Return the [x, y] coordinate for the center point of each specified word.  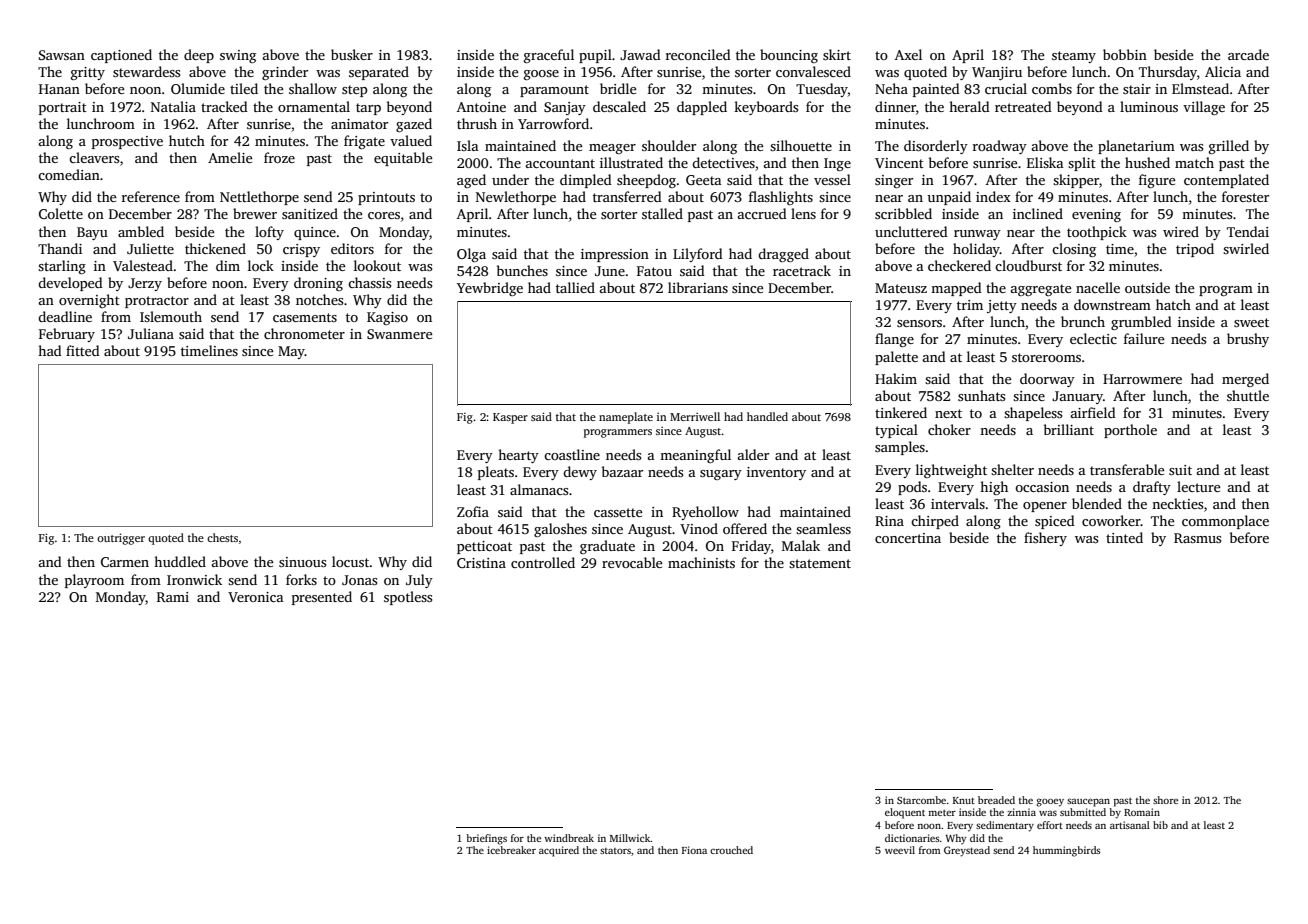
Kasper [510, 418]
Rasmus [1197, 538]
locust [351, 561]
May [291, 352]
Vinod [699, 528]
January [1077, 397]
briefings [486, 839]
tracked [224, 106]
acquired [559, 851]
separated [379, 73]
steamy [1074, 57]
